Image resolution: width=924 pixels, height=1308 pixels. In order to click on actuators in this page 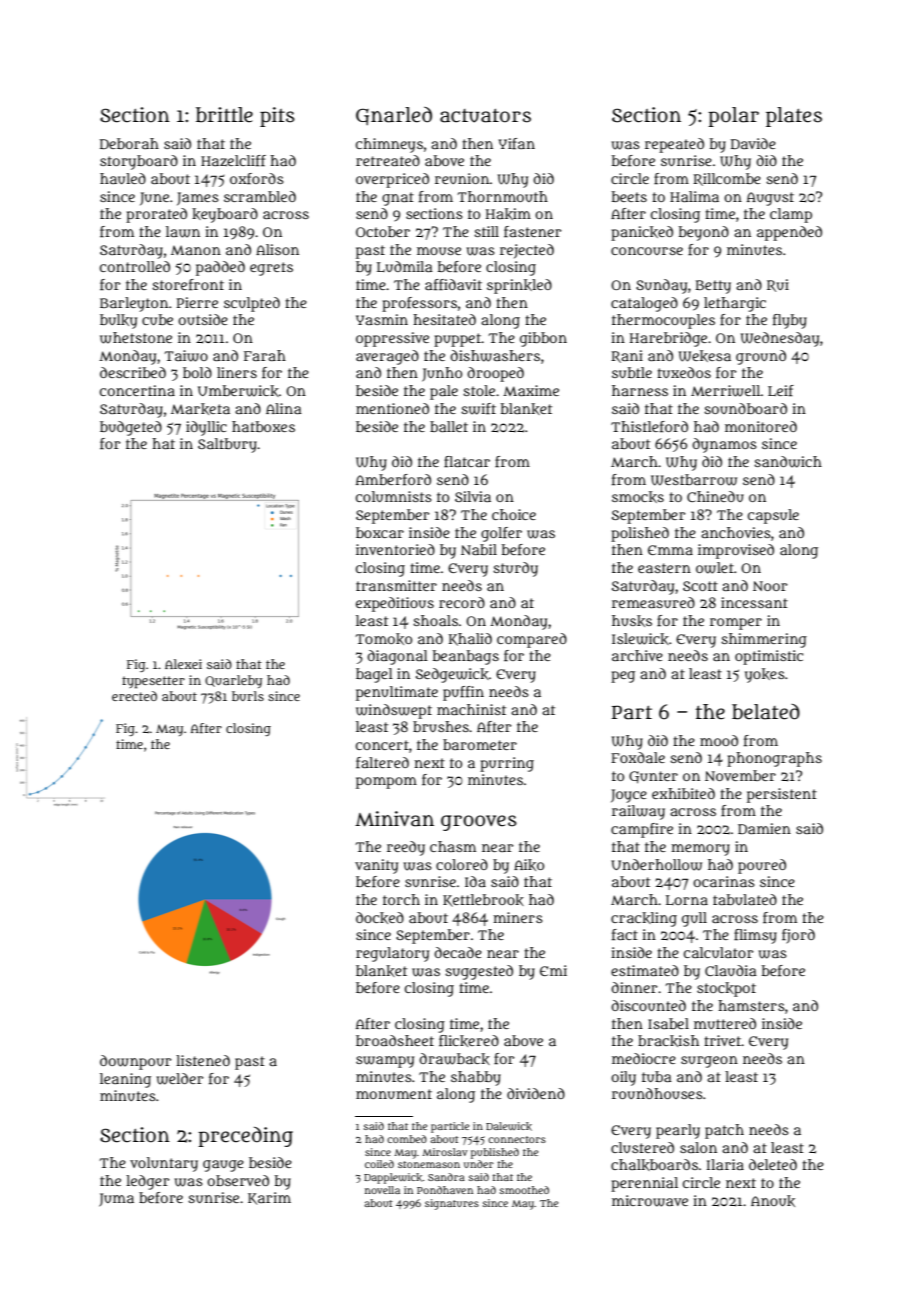, I will do `click(485, 116)`.
